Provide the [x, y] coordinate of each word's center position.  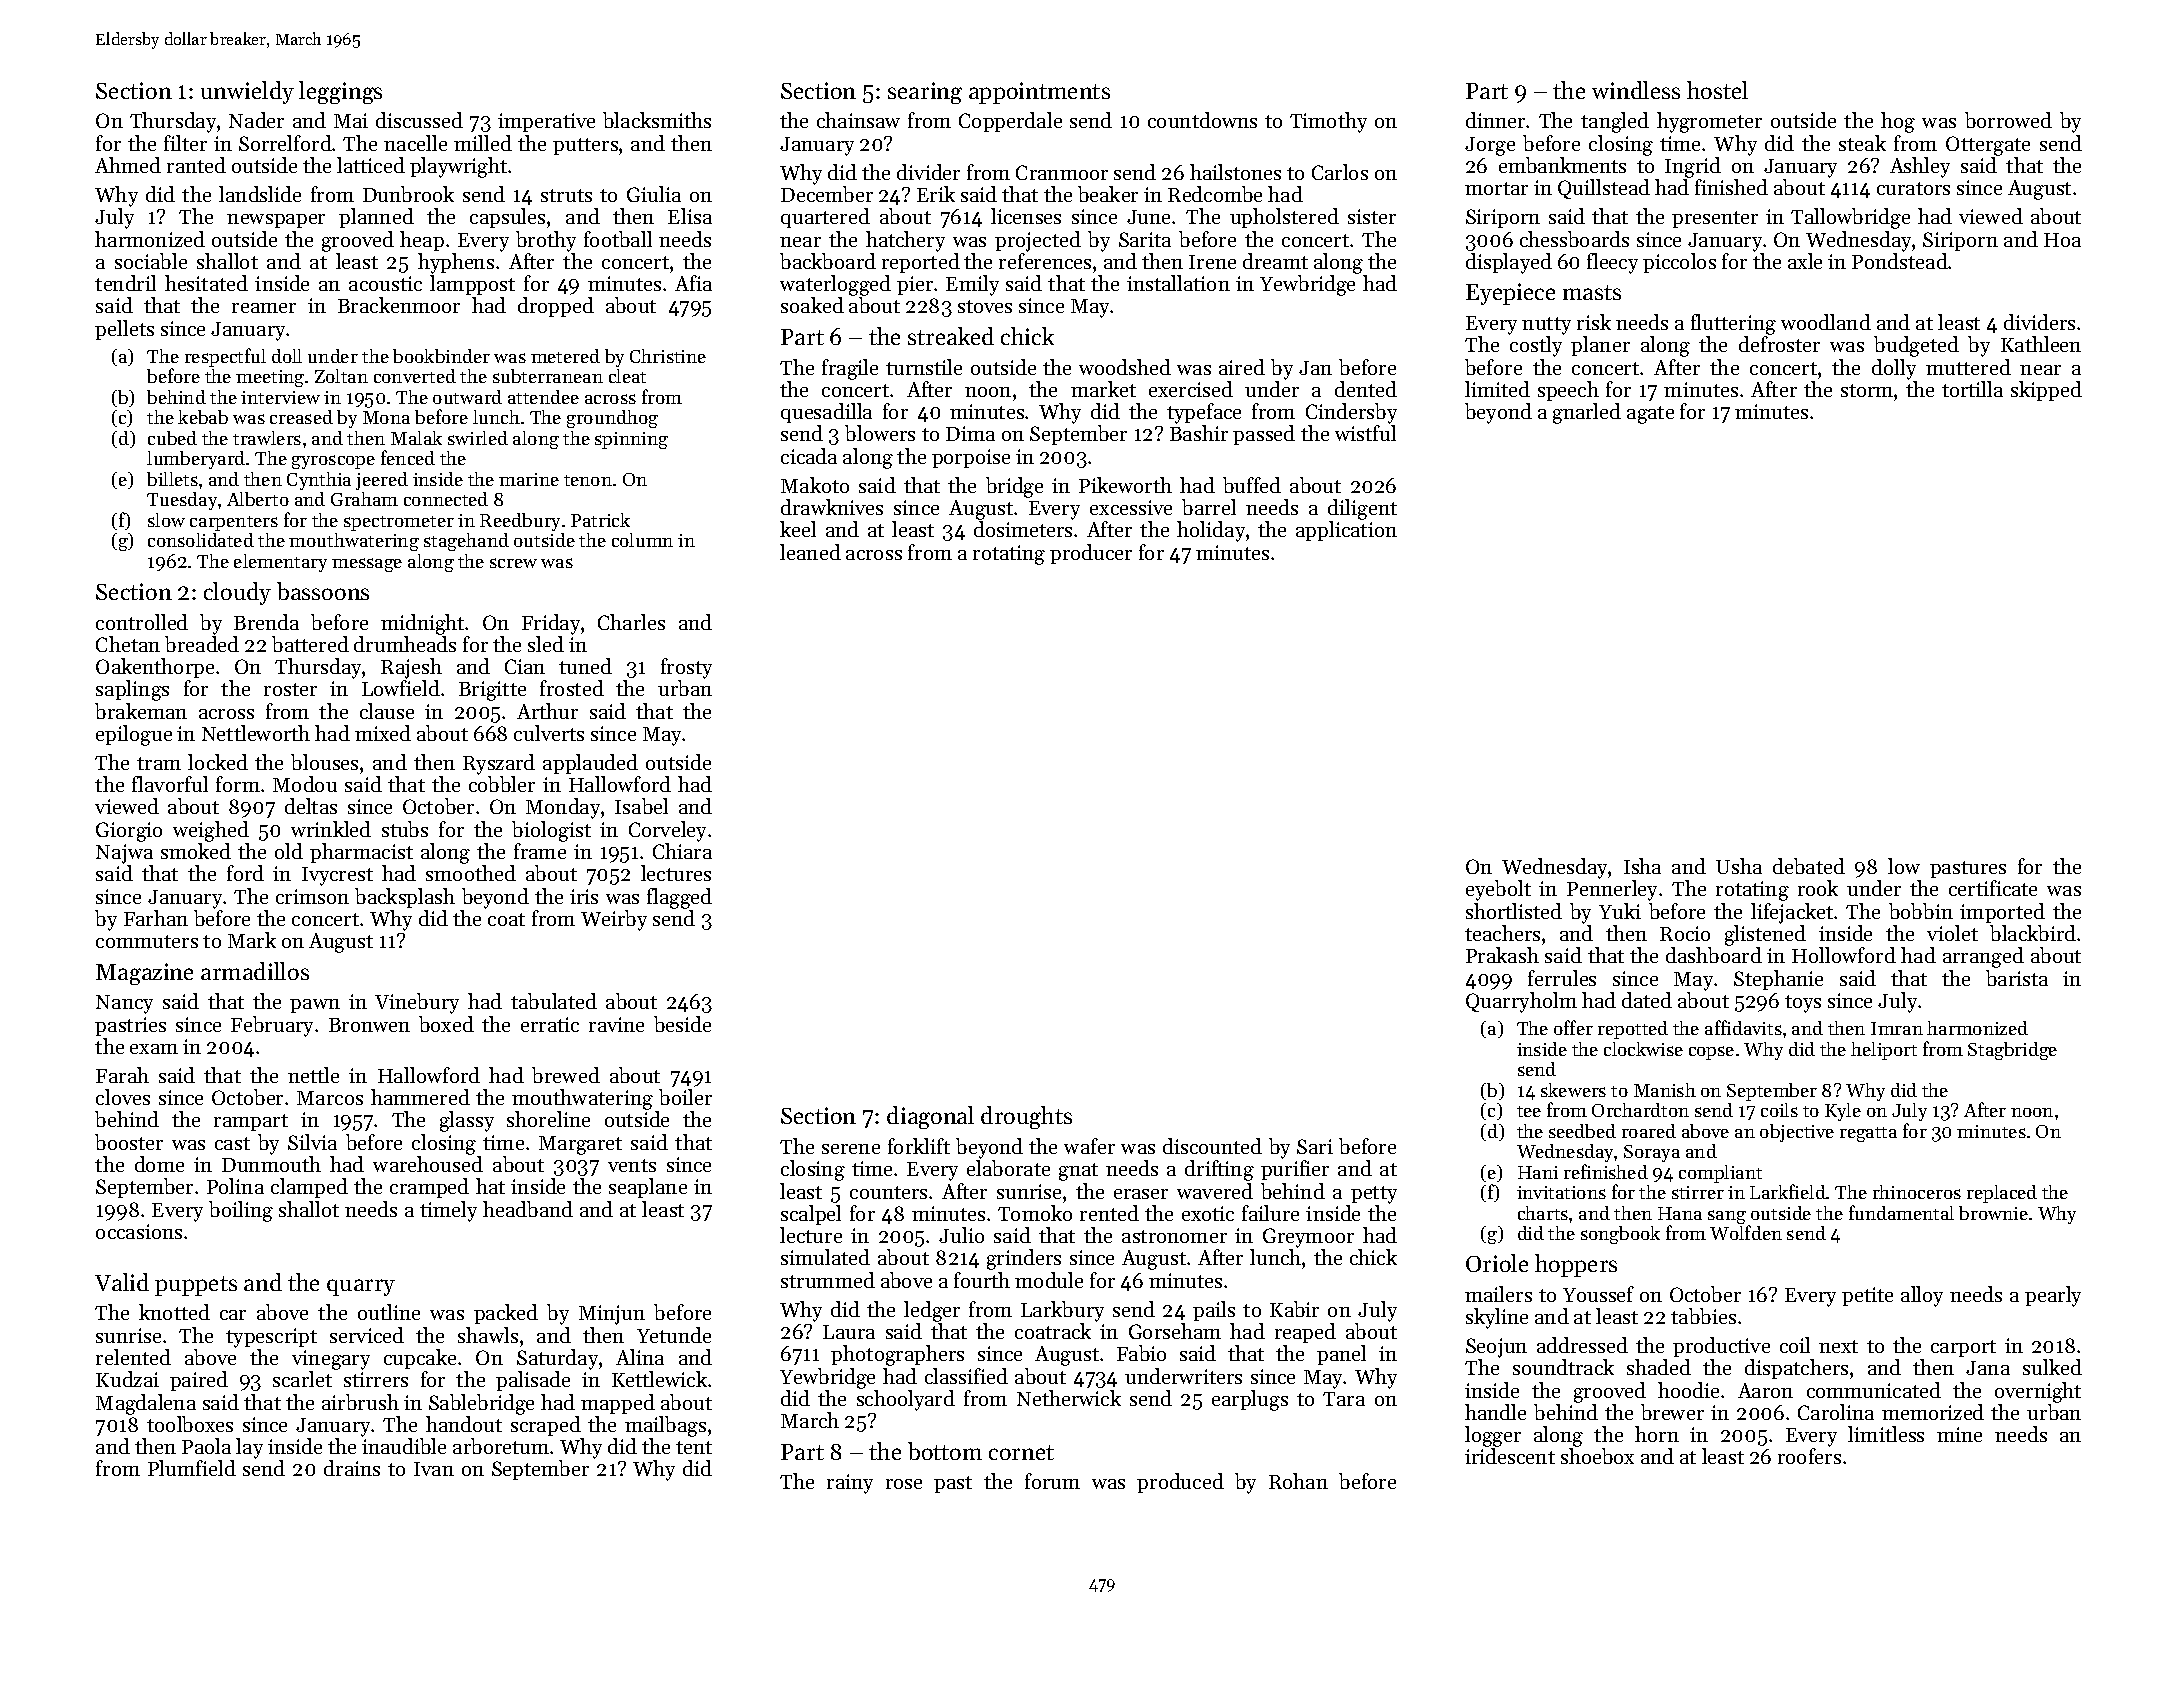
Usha [1739, 866]
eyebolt [1498, 890]
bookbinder [441, 356]
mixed [383, 733]
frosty [686, 668]
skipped [2046, 391]
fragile [850, 369]
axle [1805, 261]
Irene [1212, 262]
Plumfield [192, 1468]
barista [2017, 978]
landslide [260, 194]
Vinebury [417, 1003]
